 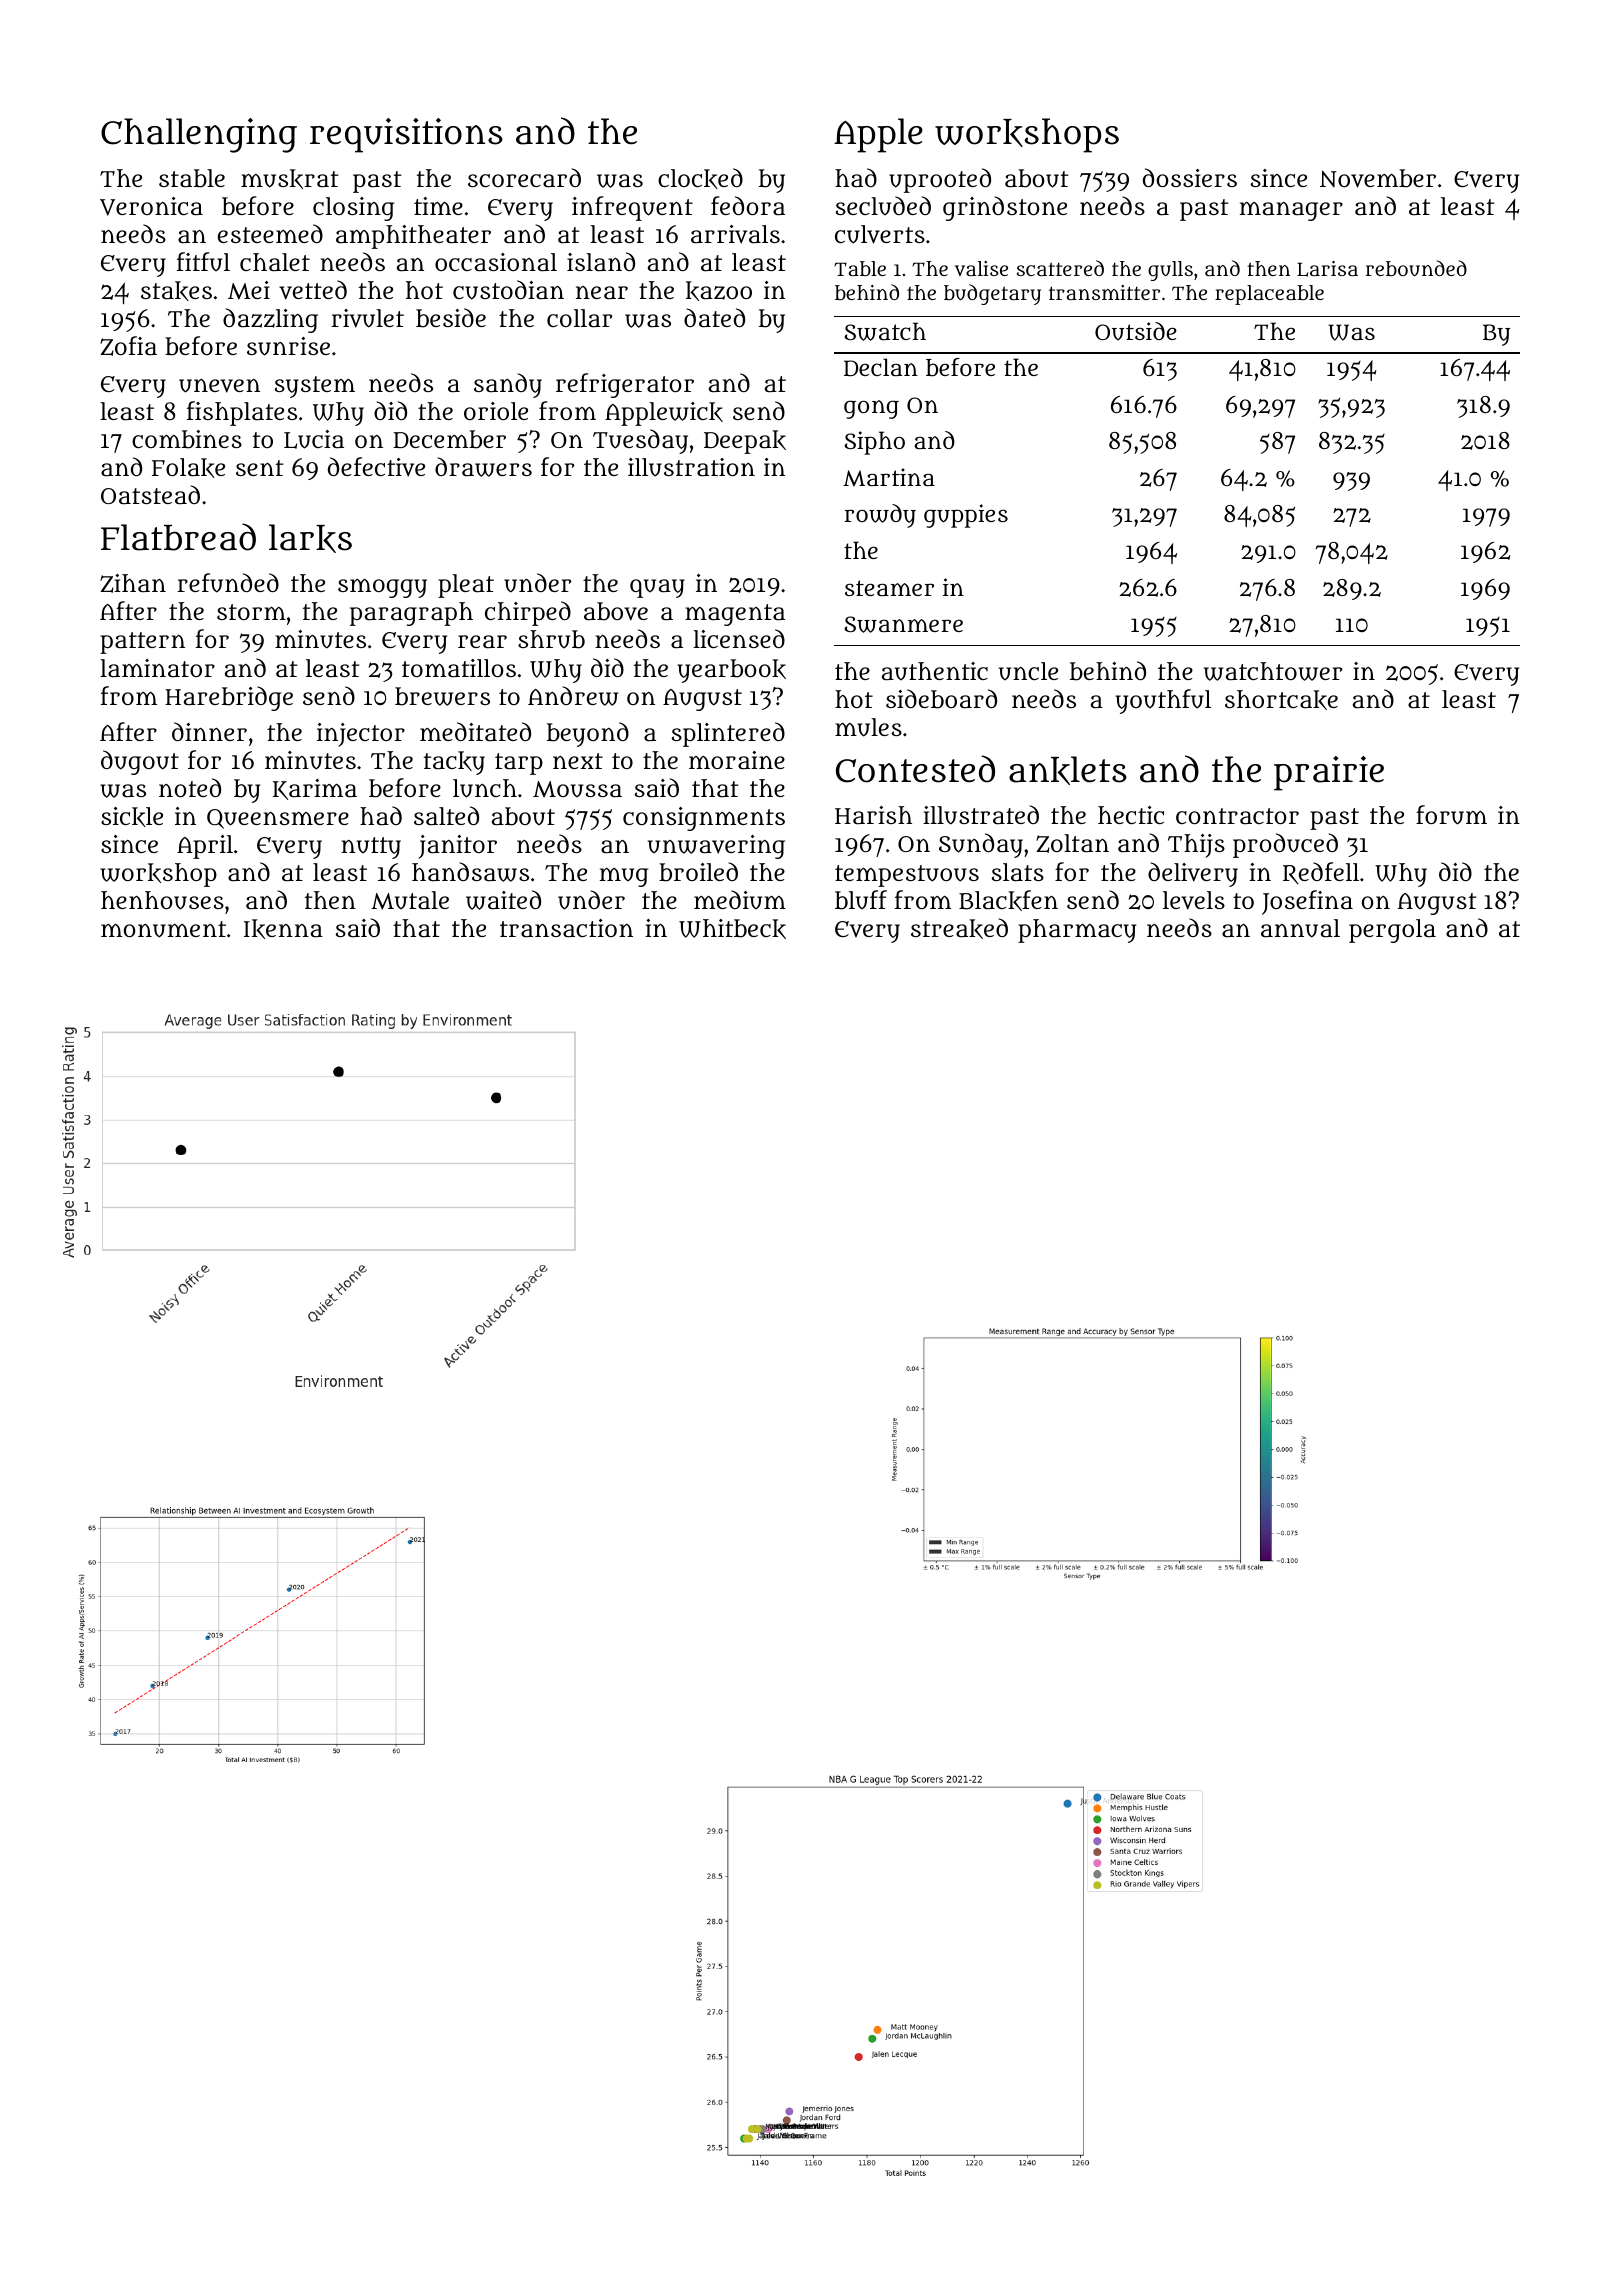 What do you see at coordinates (219, 386) in the screenshot?
I see `uneven` at bounding box center [219, 386].
